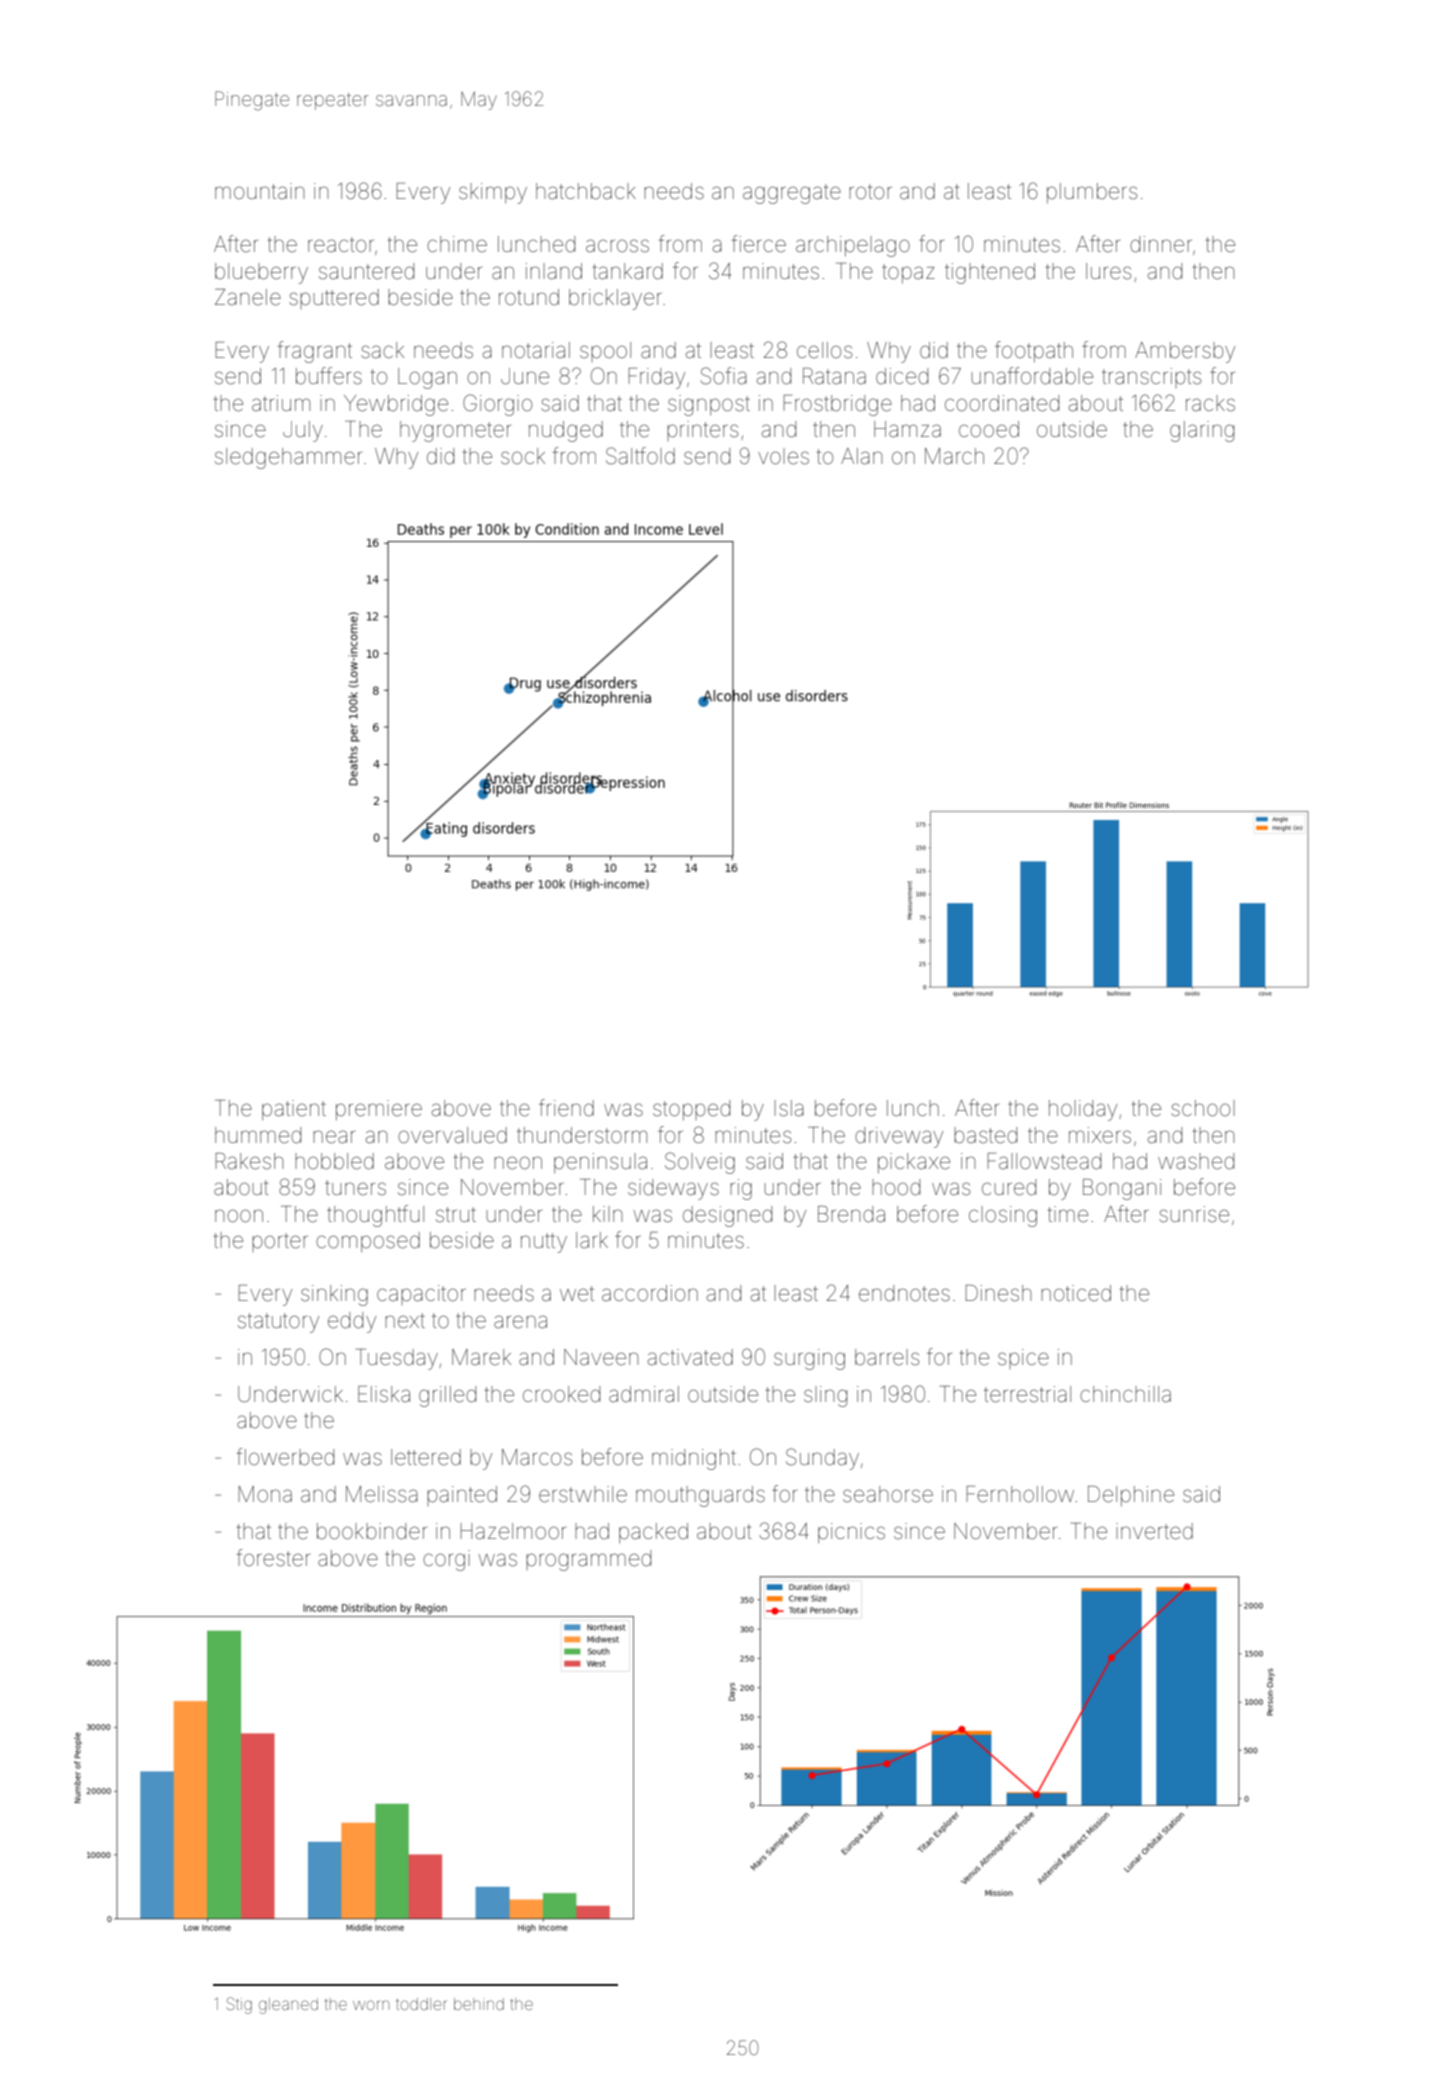 The height and width of the screenshot is (2100, 1450). Describe the element at coordinates (479, 2004) in the screenshot. I see `behind` at that location.
